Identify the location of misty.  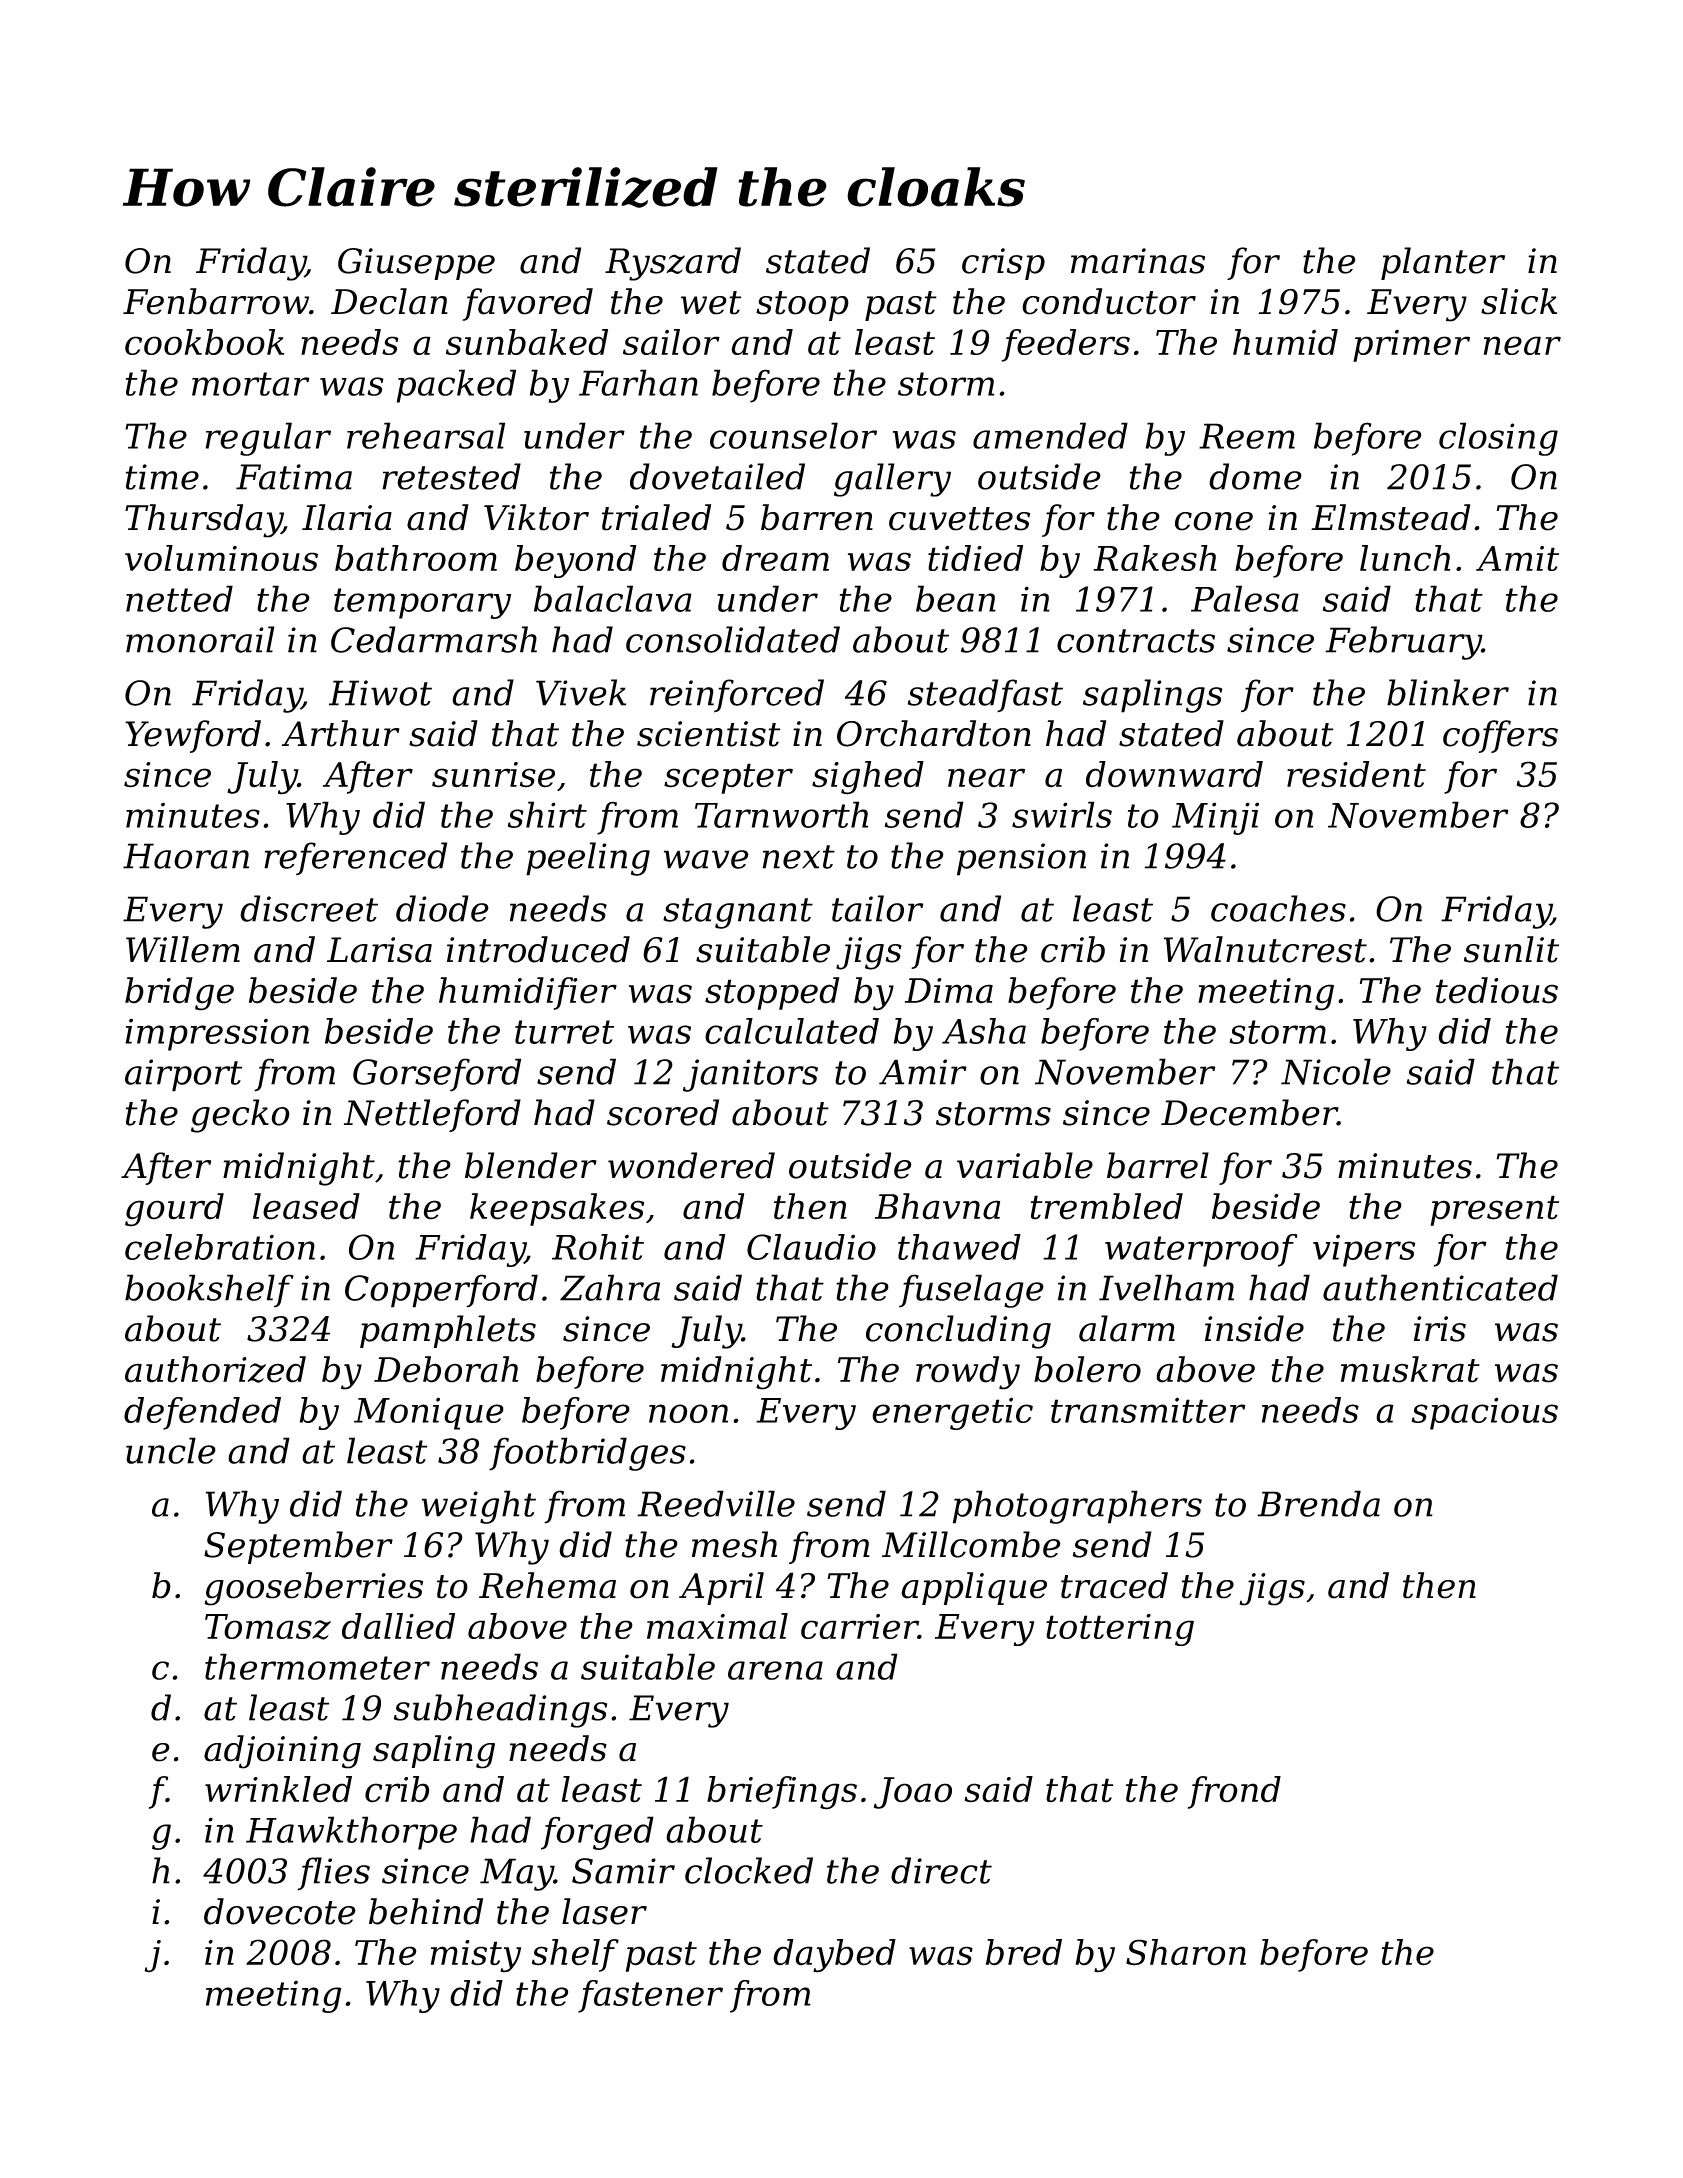
(476, 1956).
